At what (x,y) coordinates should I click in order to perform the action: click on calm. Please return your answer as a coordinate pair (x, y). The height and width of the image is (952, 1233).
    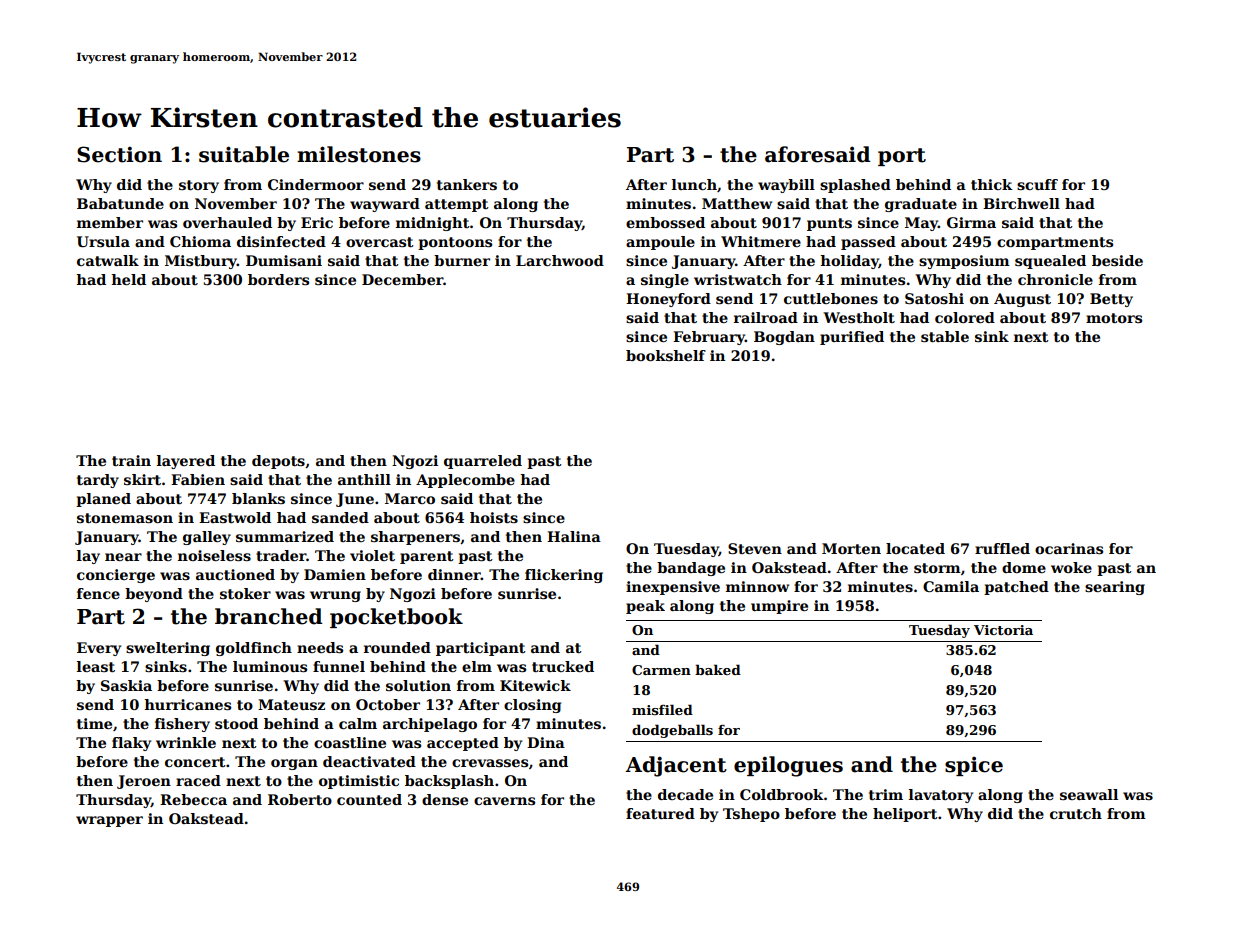
    Looking at the image, I should click on (358, 723).
